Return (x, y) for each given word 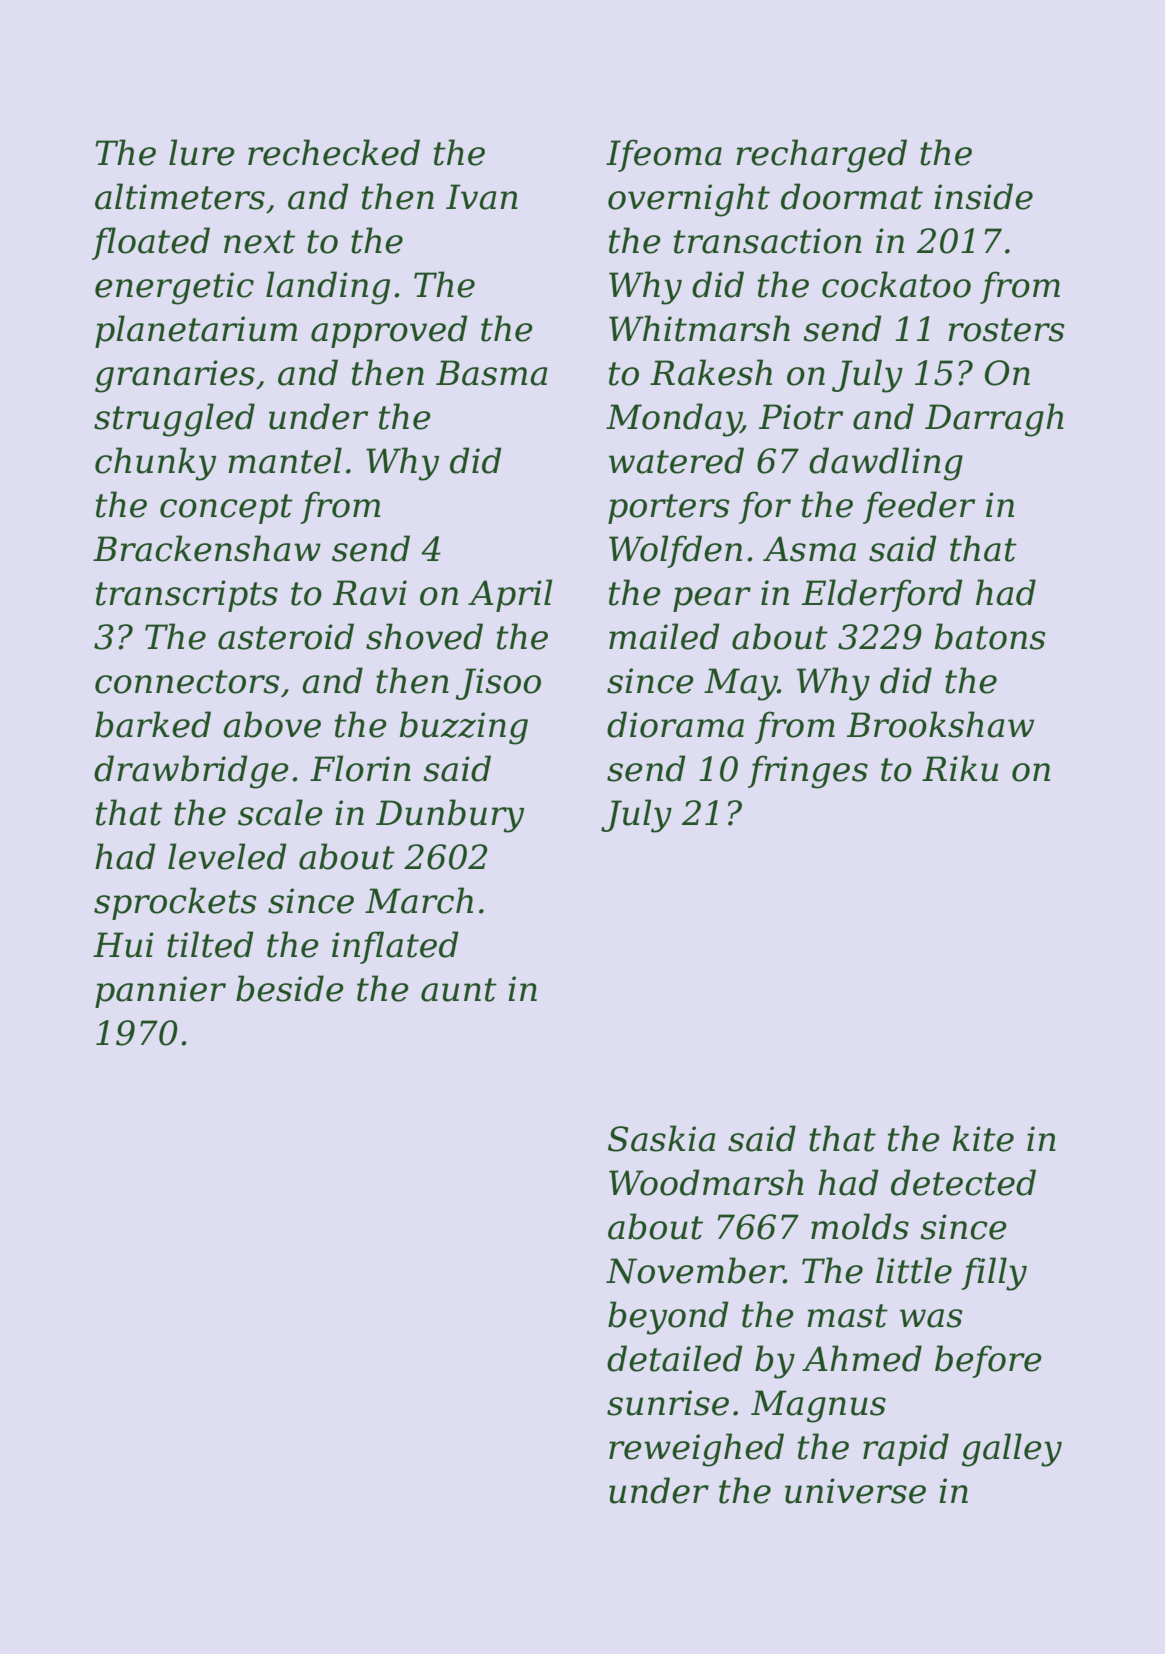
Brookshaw (940, 724)
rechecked (334, 152)
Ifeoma (664, 155)
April (510, 595)
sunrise (668, 1403)
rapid (906, 1449)
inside (983, 196)
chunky (155, 464)
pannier (160, 992)
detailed (675, 1358)
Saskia (661, 1138)
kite (983, 1138)
